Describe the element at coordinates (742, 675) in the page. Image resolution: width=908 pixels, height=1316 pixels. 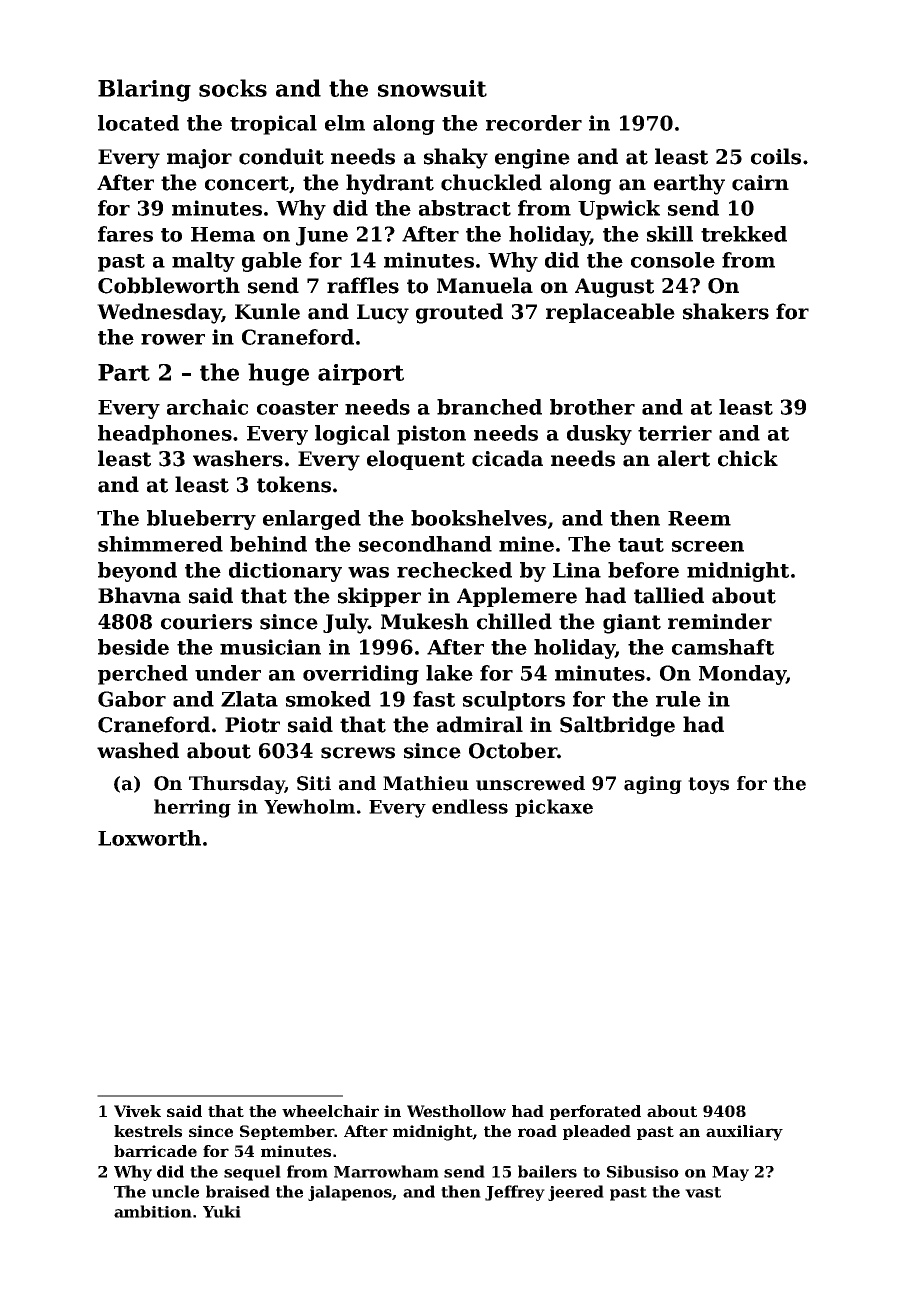
I see `Monday` at that location.
